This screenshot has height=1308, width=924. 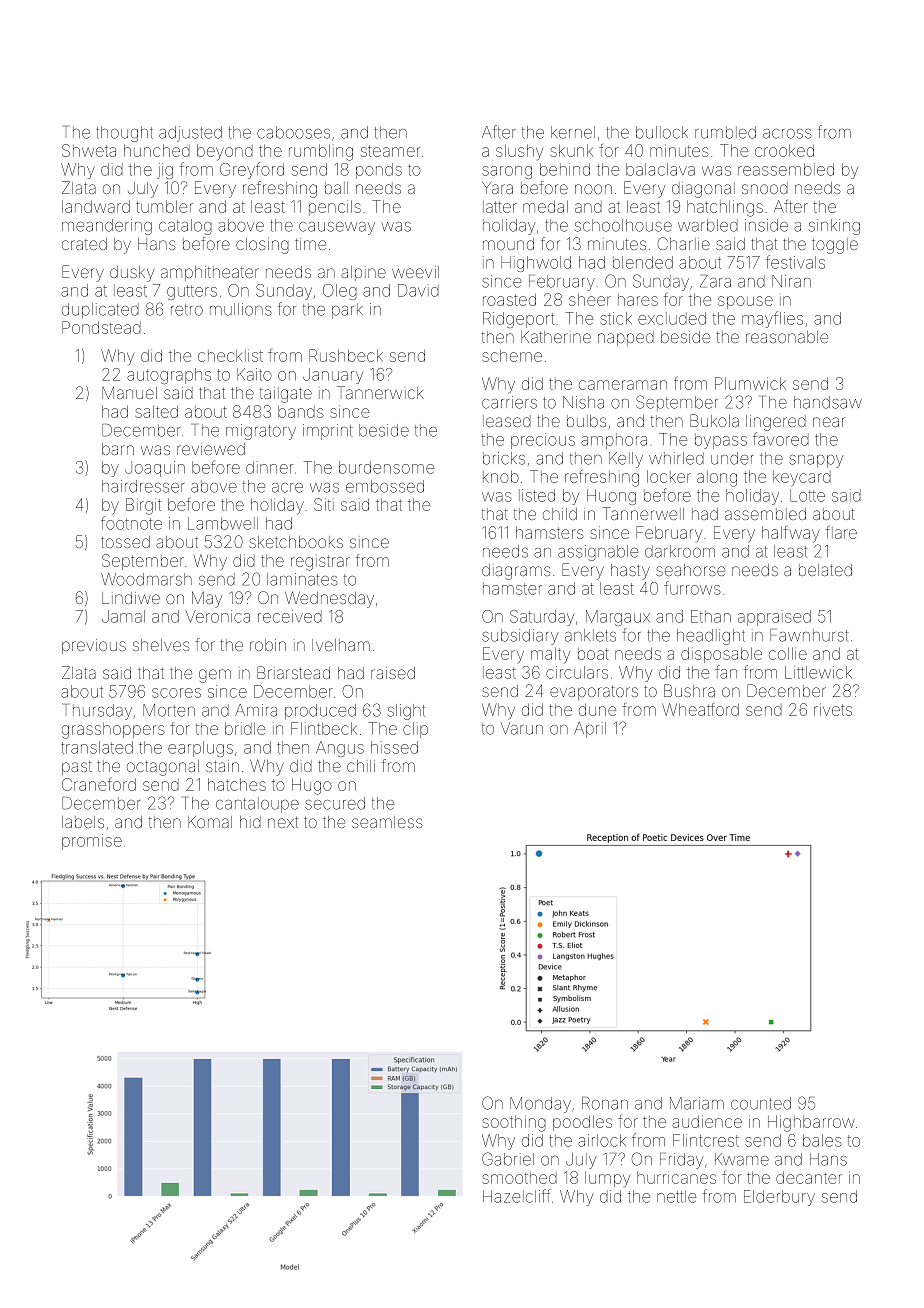 What do you see at coordinates (818, 672) in the screenshot?
I see `Littlewick` at bounding box center [818, 672].
